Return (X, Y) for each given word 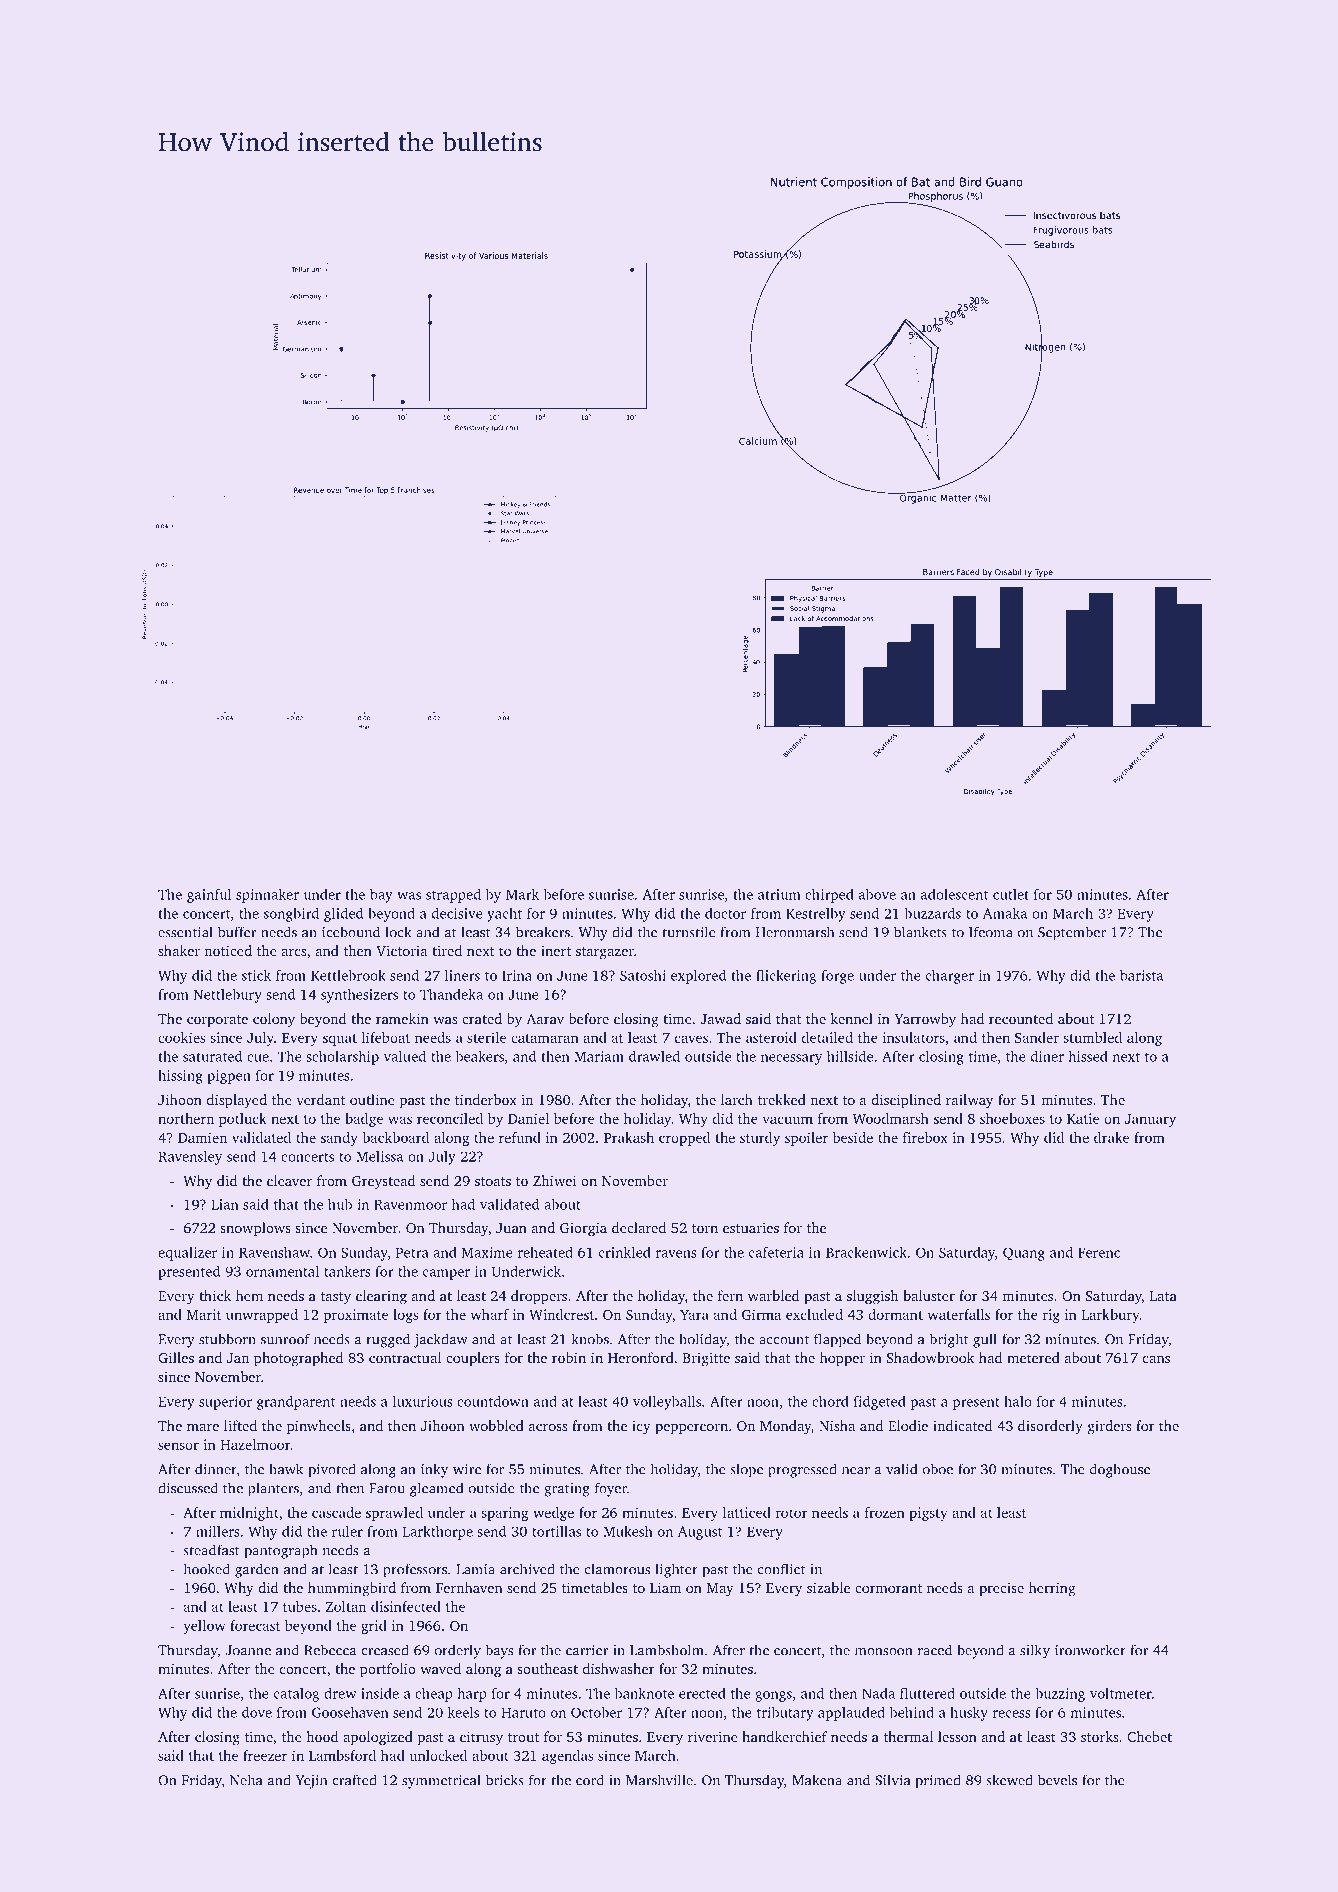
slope (747, 1470)
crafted (354, 1780)
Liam (665, 1587)
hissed (1088, 1056)
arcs (293, 952)
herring (1052, 1589)
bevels (1057, 1780)
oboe (938, 1469)
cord (590, 1780)
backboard (395, 1137)
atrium (779, 894)
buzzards (932, 913)
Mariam (599, 1056)
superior (225, 1403)
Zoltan (346, 1606)
